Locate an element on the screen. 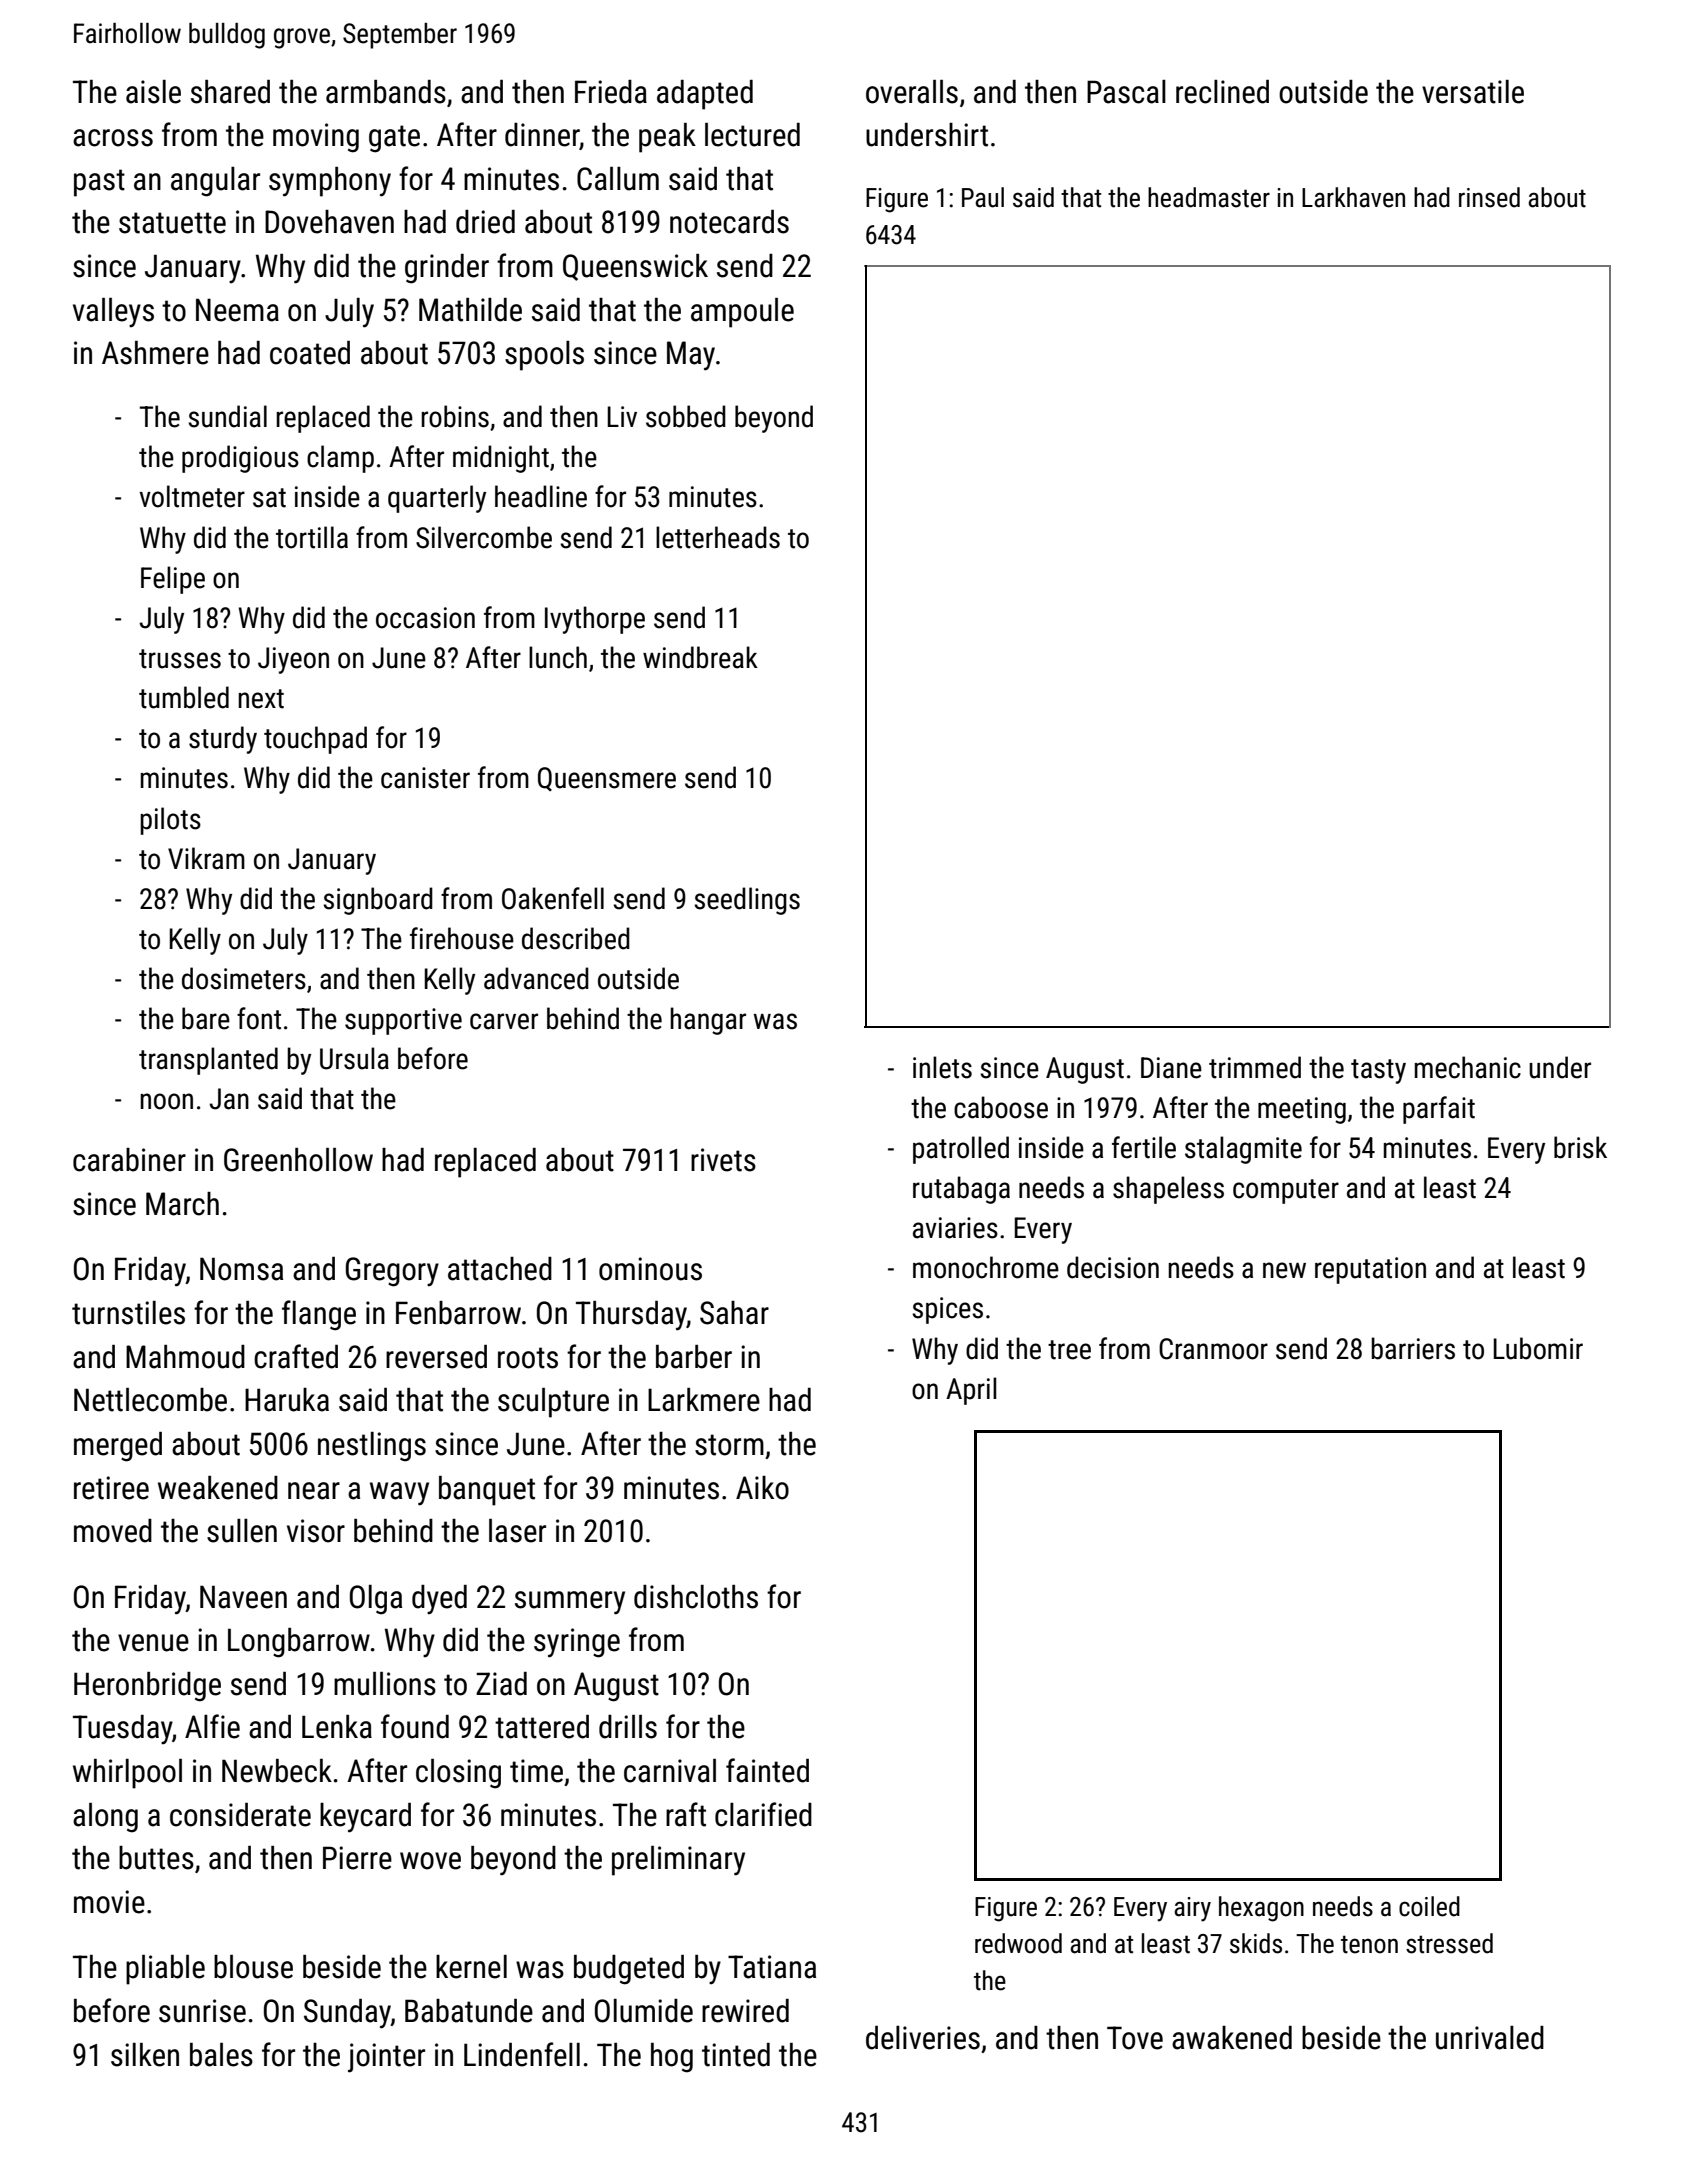 This screenshot has height=2178, width=1683. Greenhollow is located at coordinates (298, 1160).
